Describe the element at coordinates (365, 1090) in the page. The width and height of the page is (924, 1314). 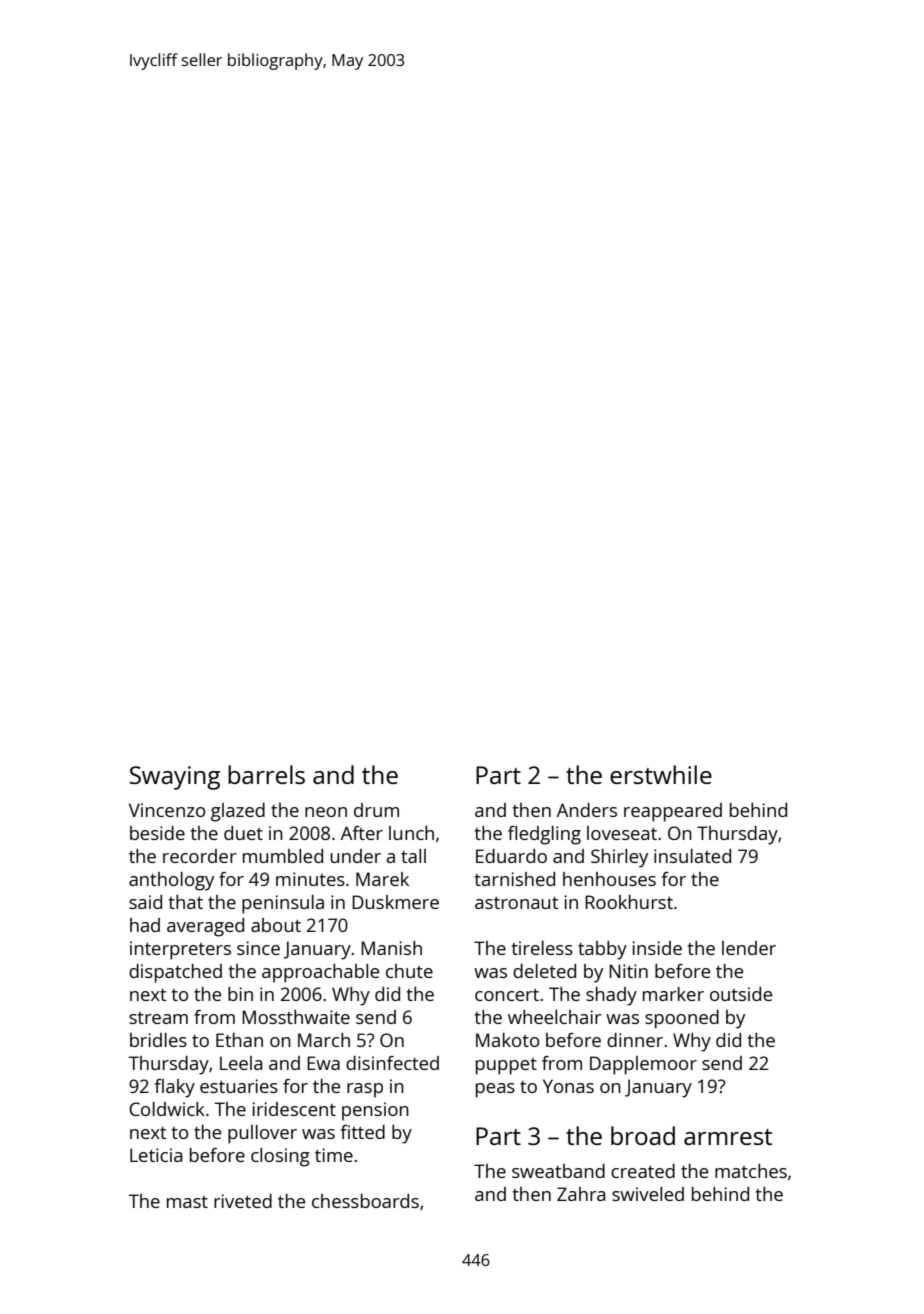
I see `rasp` at that location.
